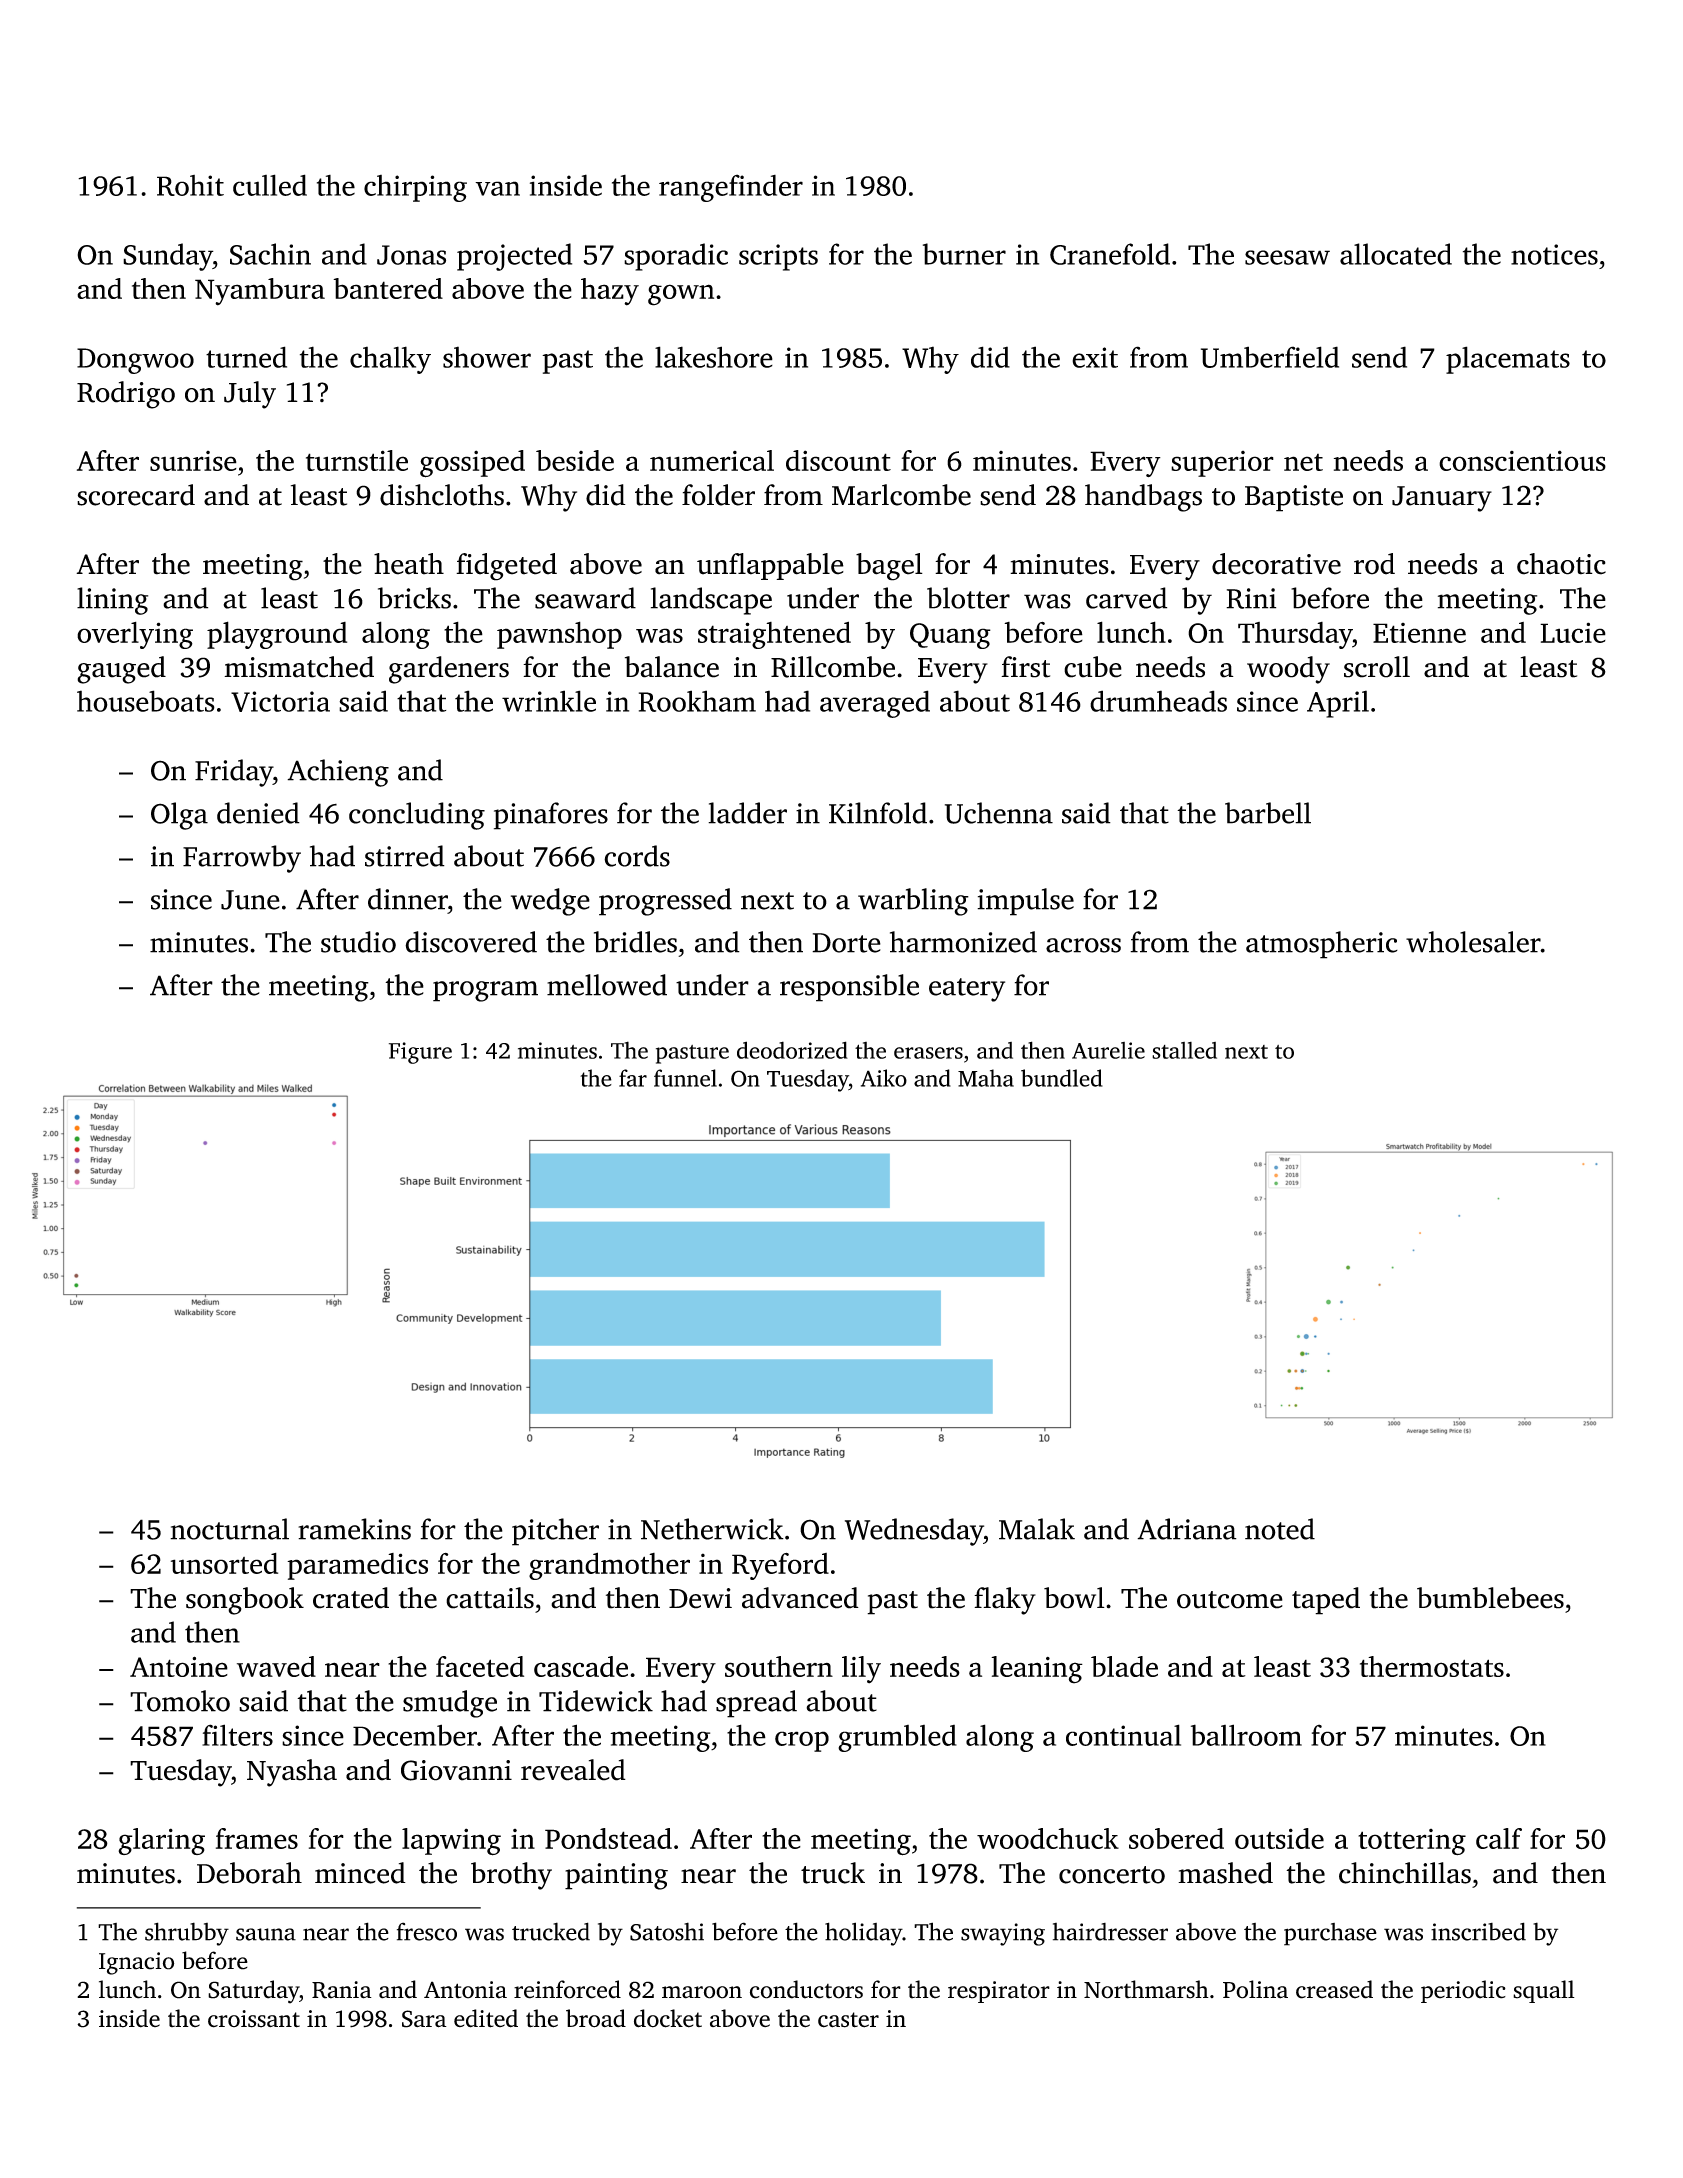 The width and height of the page is (1683, 2178). Describe the element at coordinates (575, 460) in the page. I see `beside` at that location.
